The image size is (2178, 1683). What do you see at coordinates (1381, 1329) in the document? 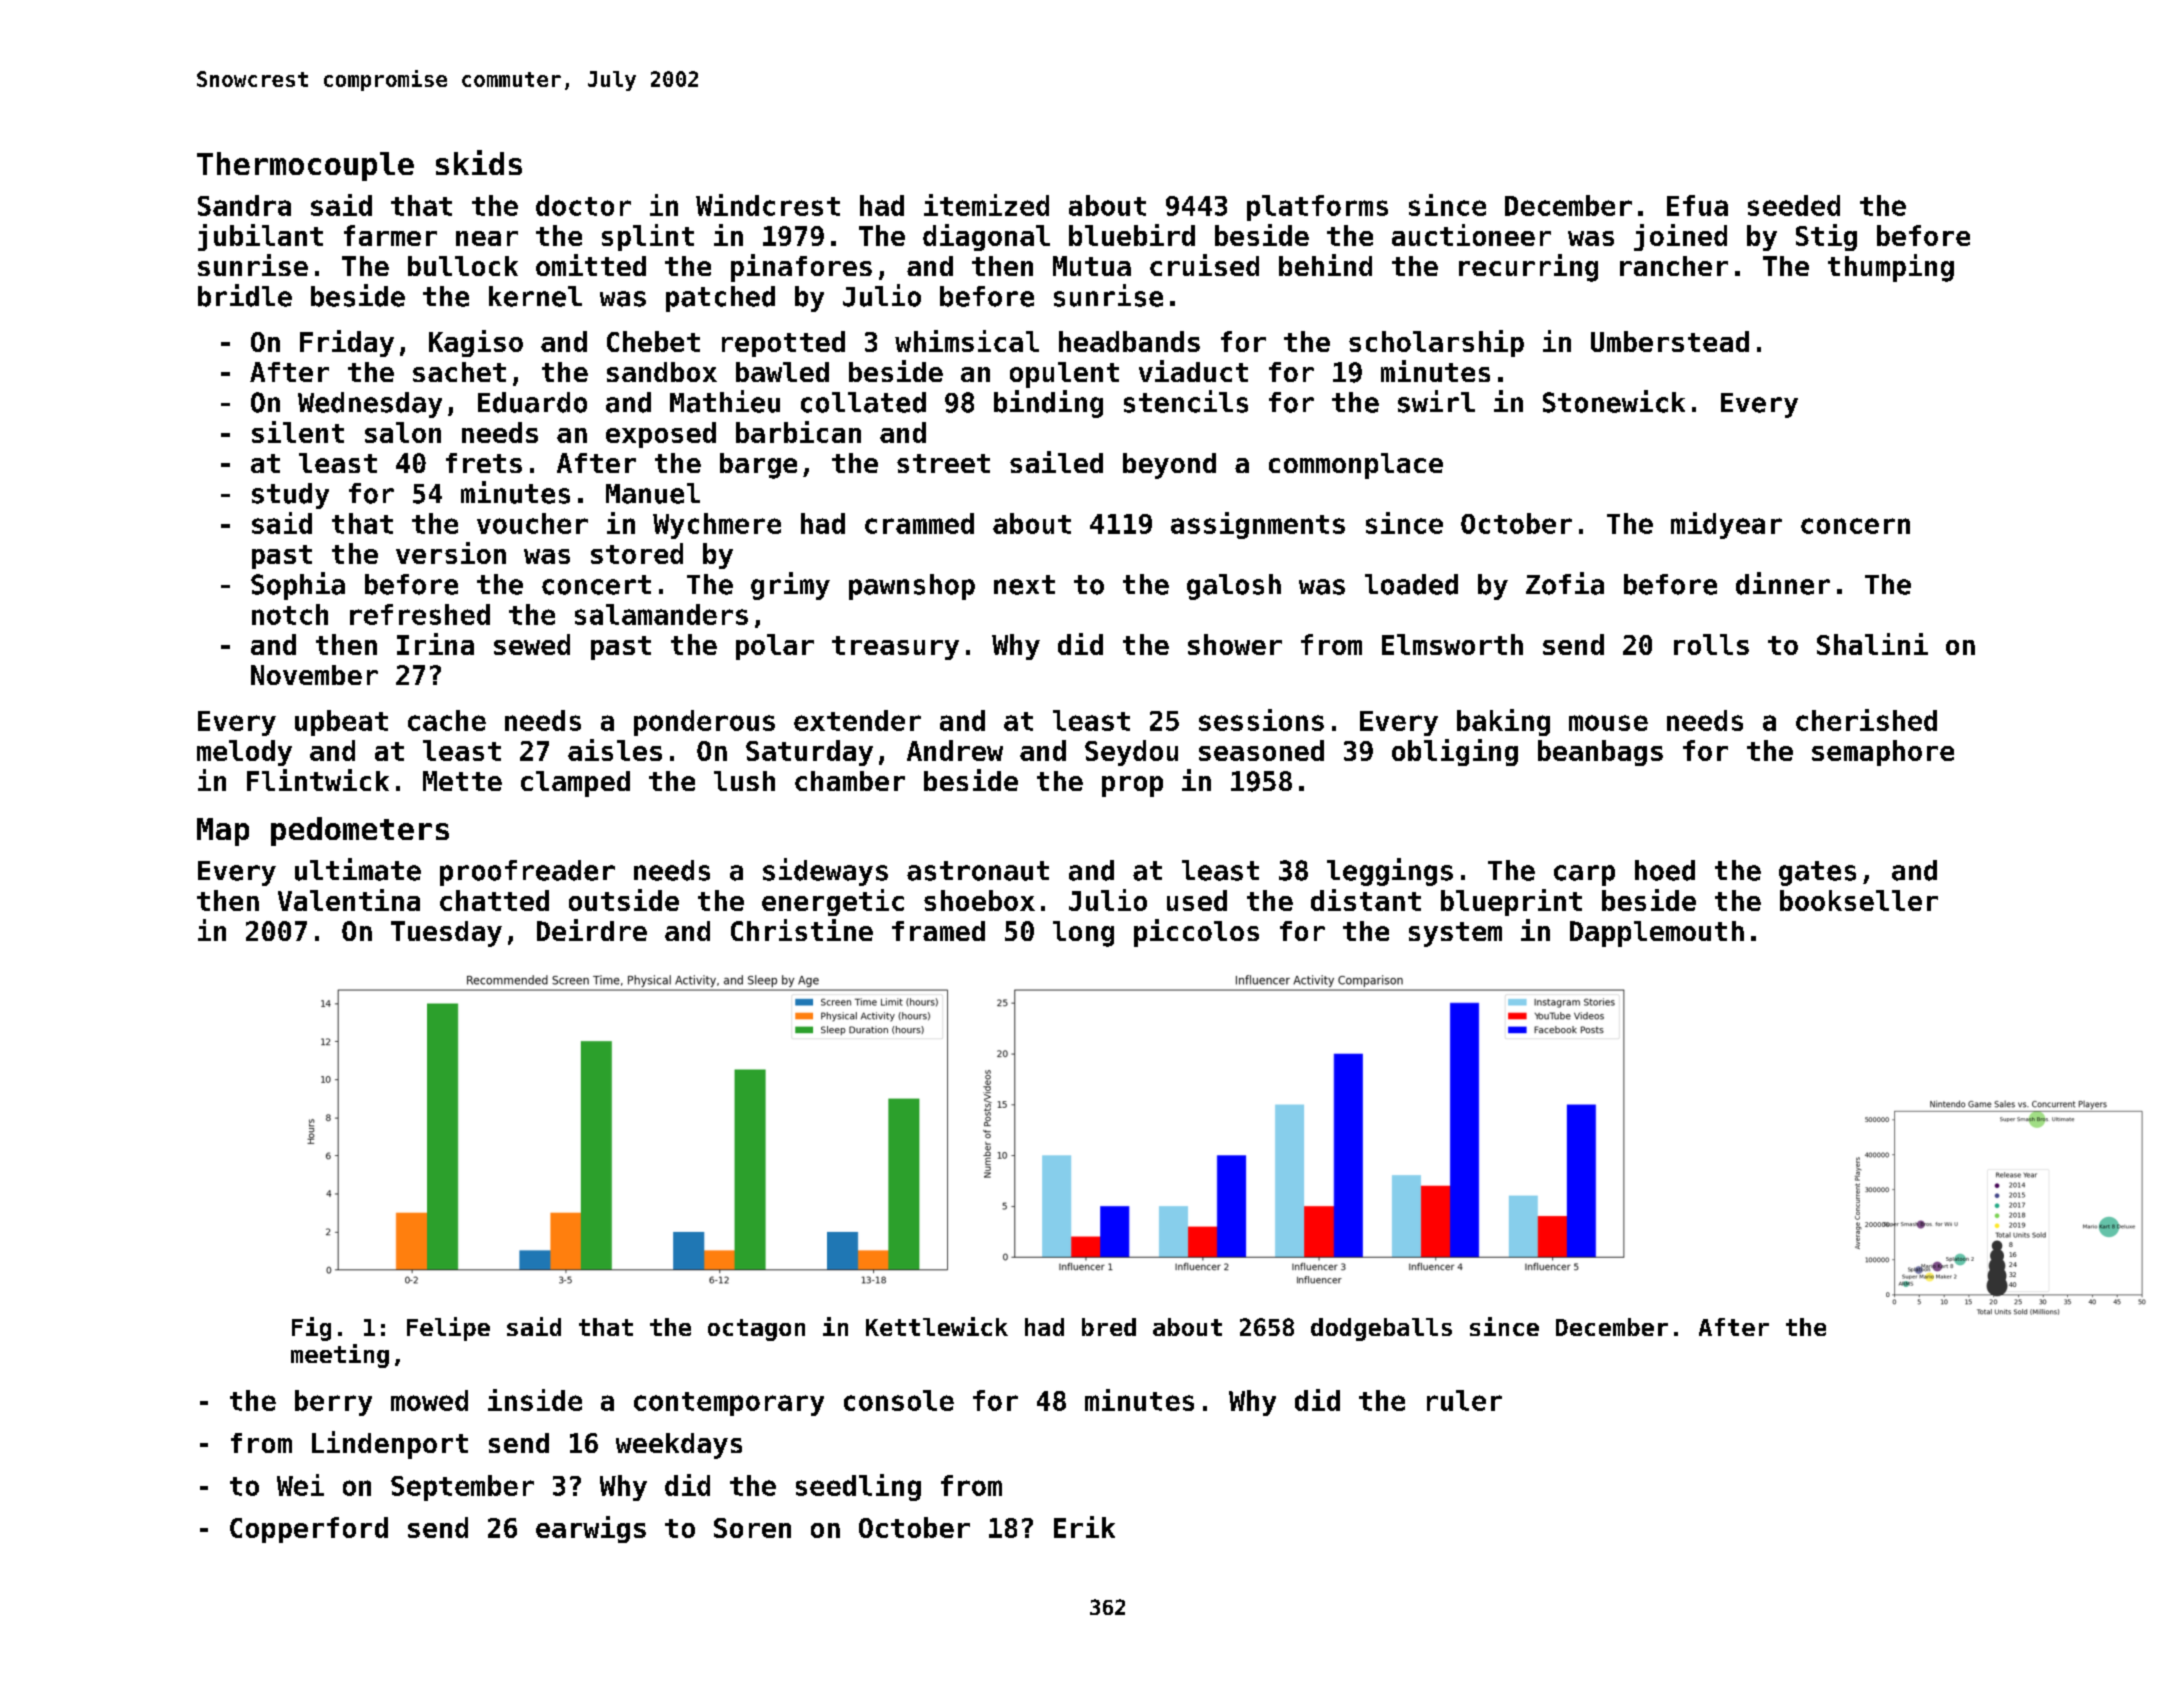
I see `dodgeballs` at bounding box center [1381, 1329].
